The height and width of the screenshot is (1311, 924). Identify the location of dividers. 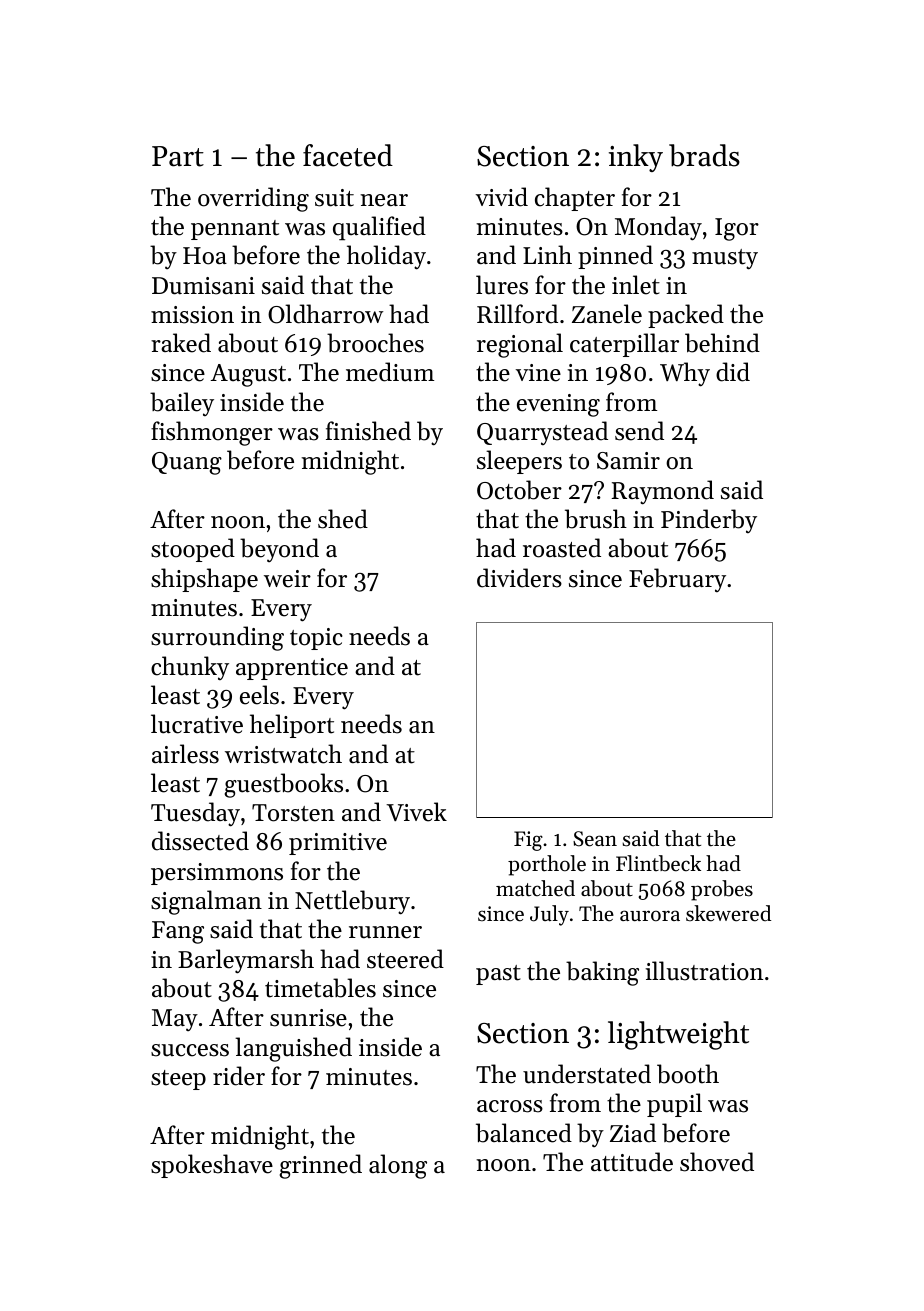
(519, 578).
